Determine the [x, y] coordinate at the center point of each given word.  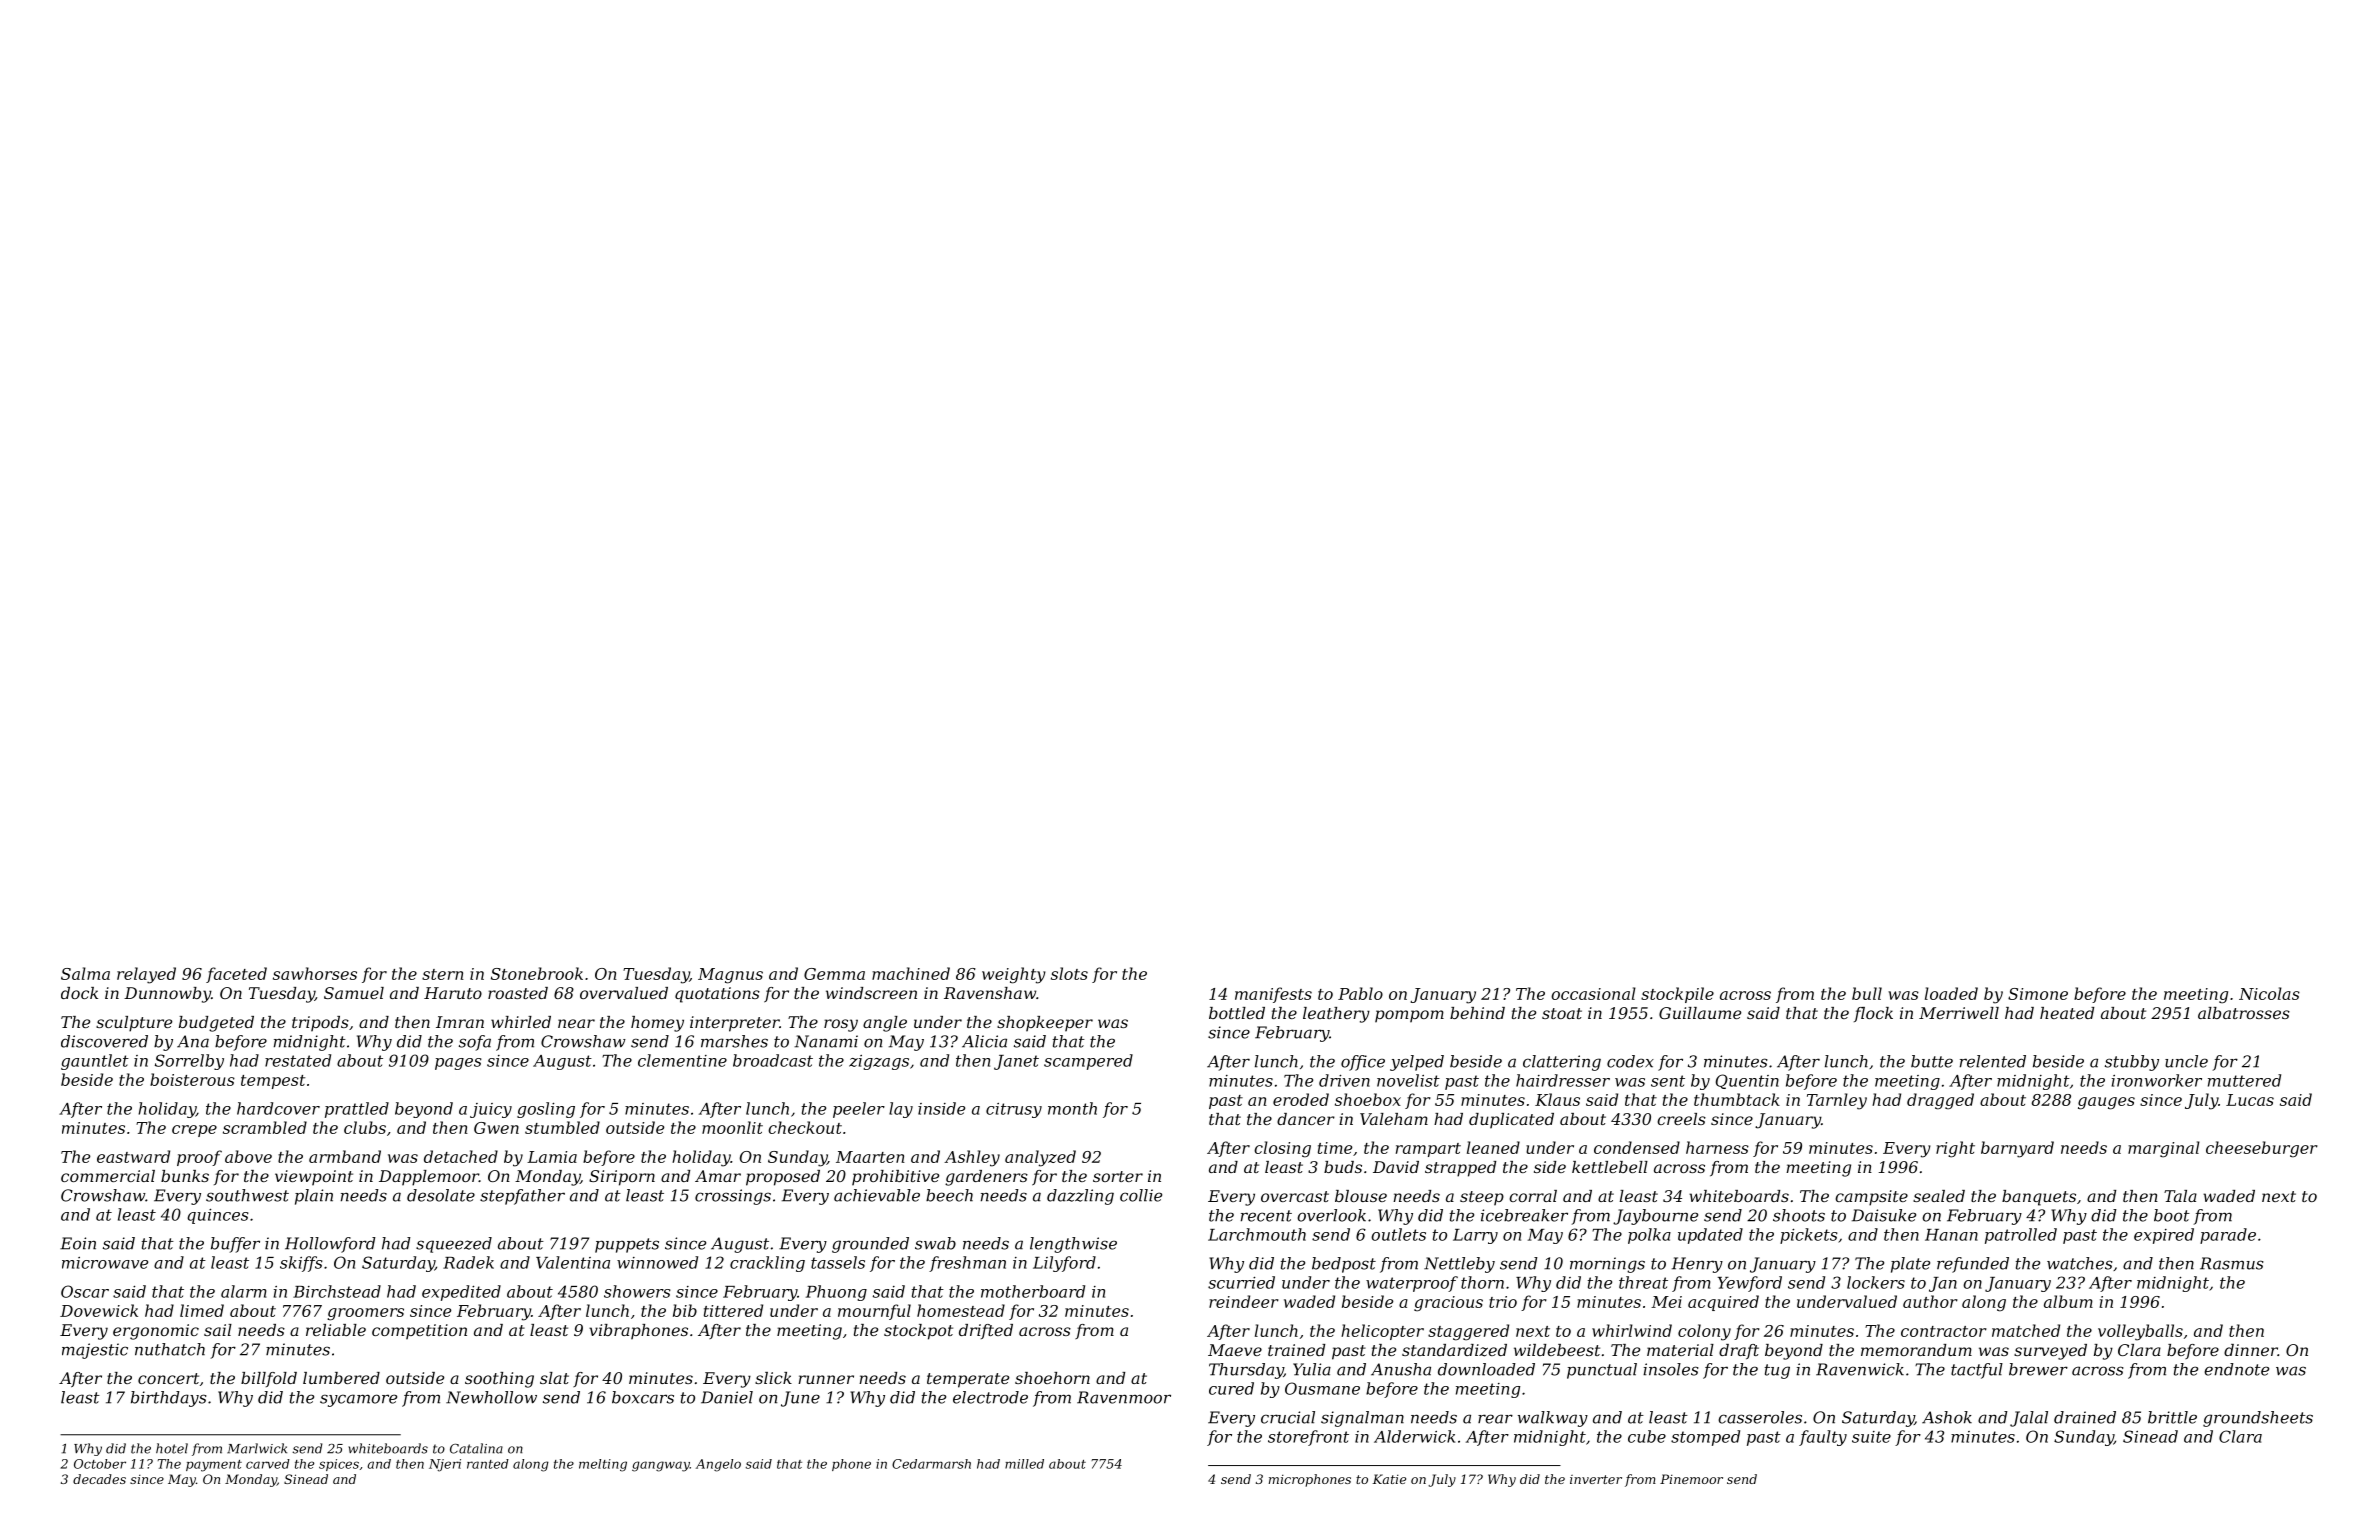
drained [2085, 1417]
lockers [1876, 1282]
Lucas [2250, 1100]
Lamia [552, 1157]
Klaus [1557, 1099]
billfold [269, 1379]
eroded [1301, 1099]
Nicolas [2269, 993]
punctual [1602, 1371]
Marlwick [257, 1448]
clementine [682, 1060]
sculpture [134, 1024]
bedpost [1344, 1265]
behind [1477, 1013]
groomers [365, 1314]
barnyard [2017, 1149]
